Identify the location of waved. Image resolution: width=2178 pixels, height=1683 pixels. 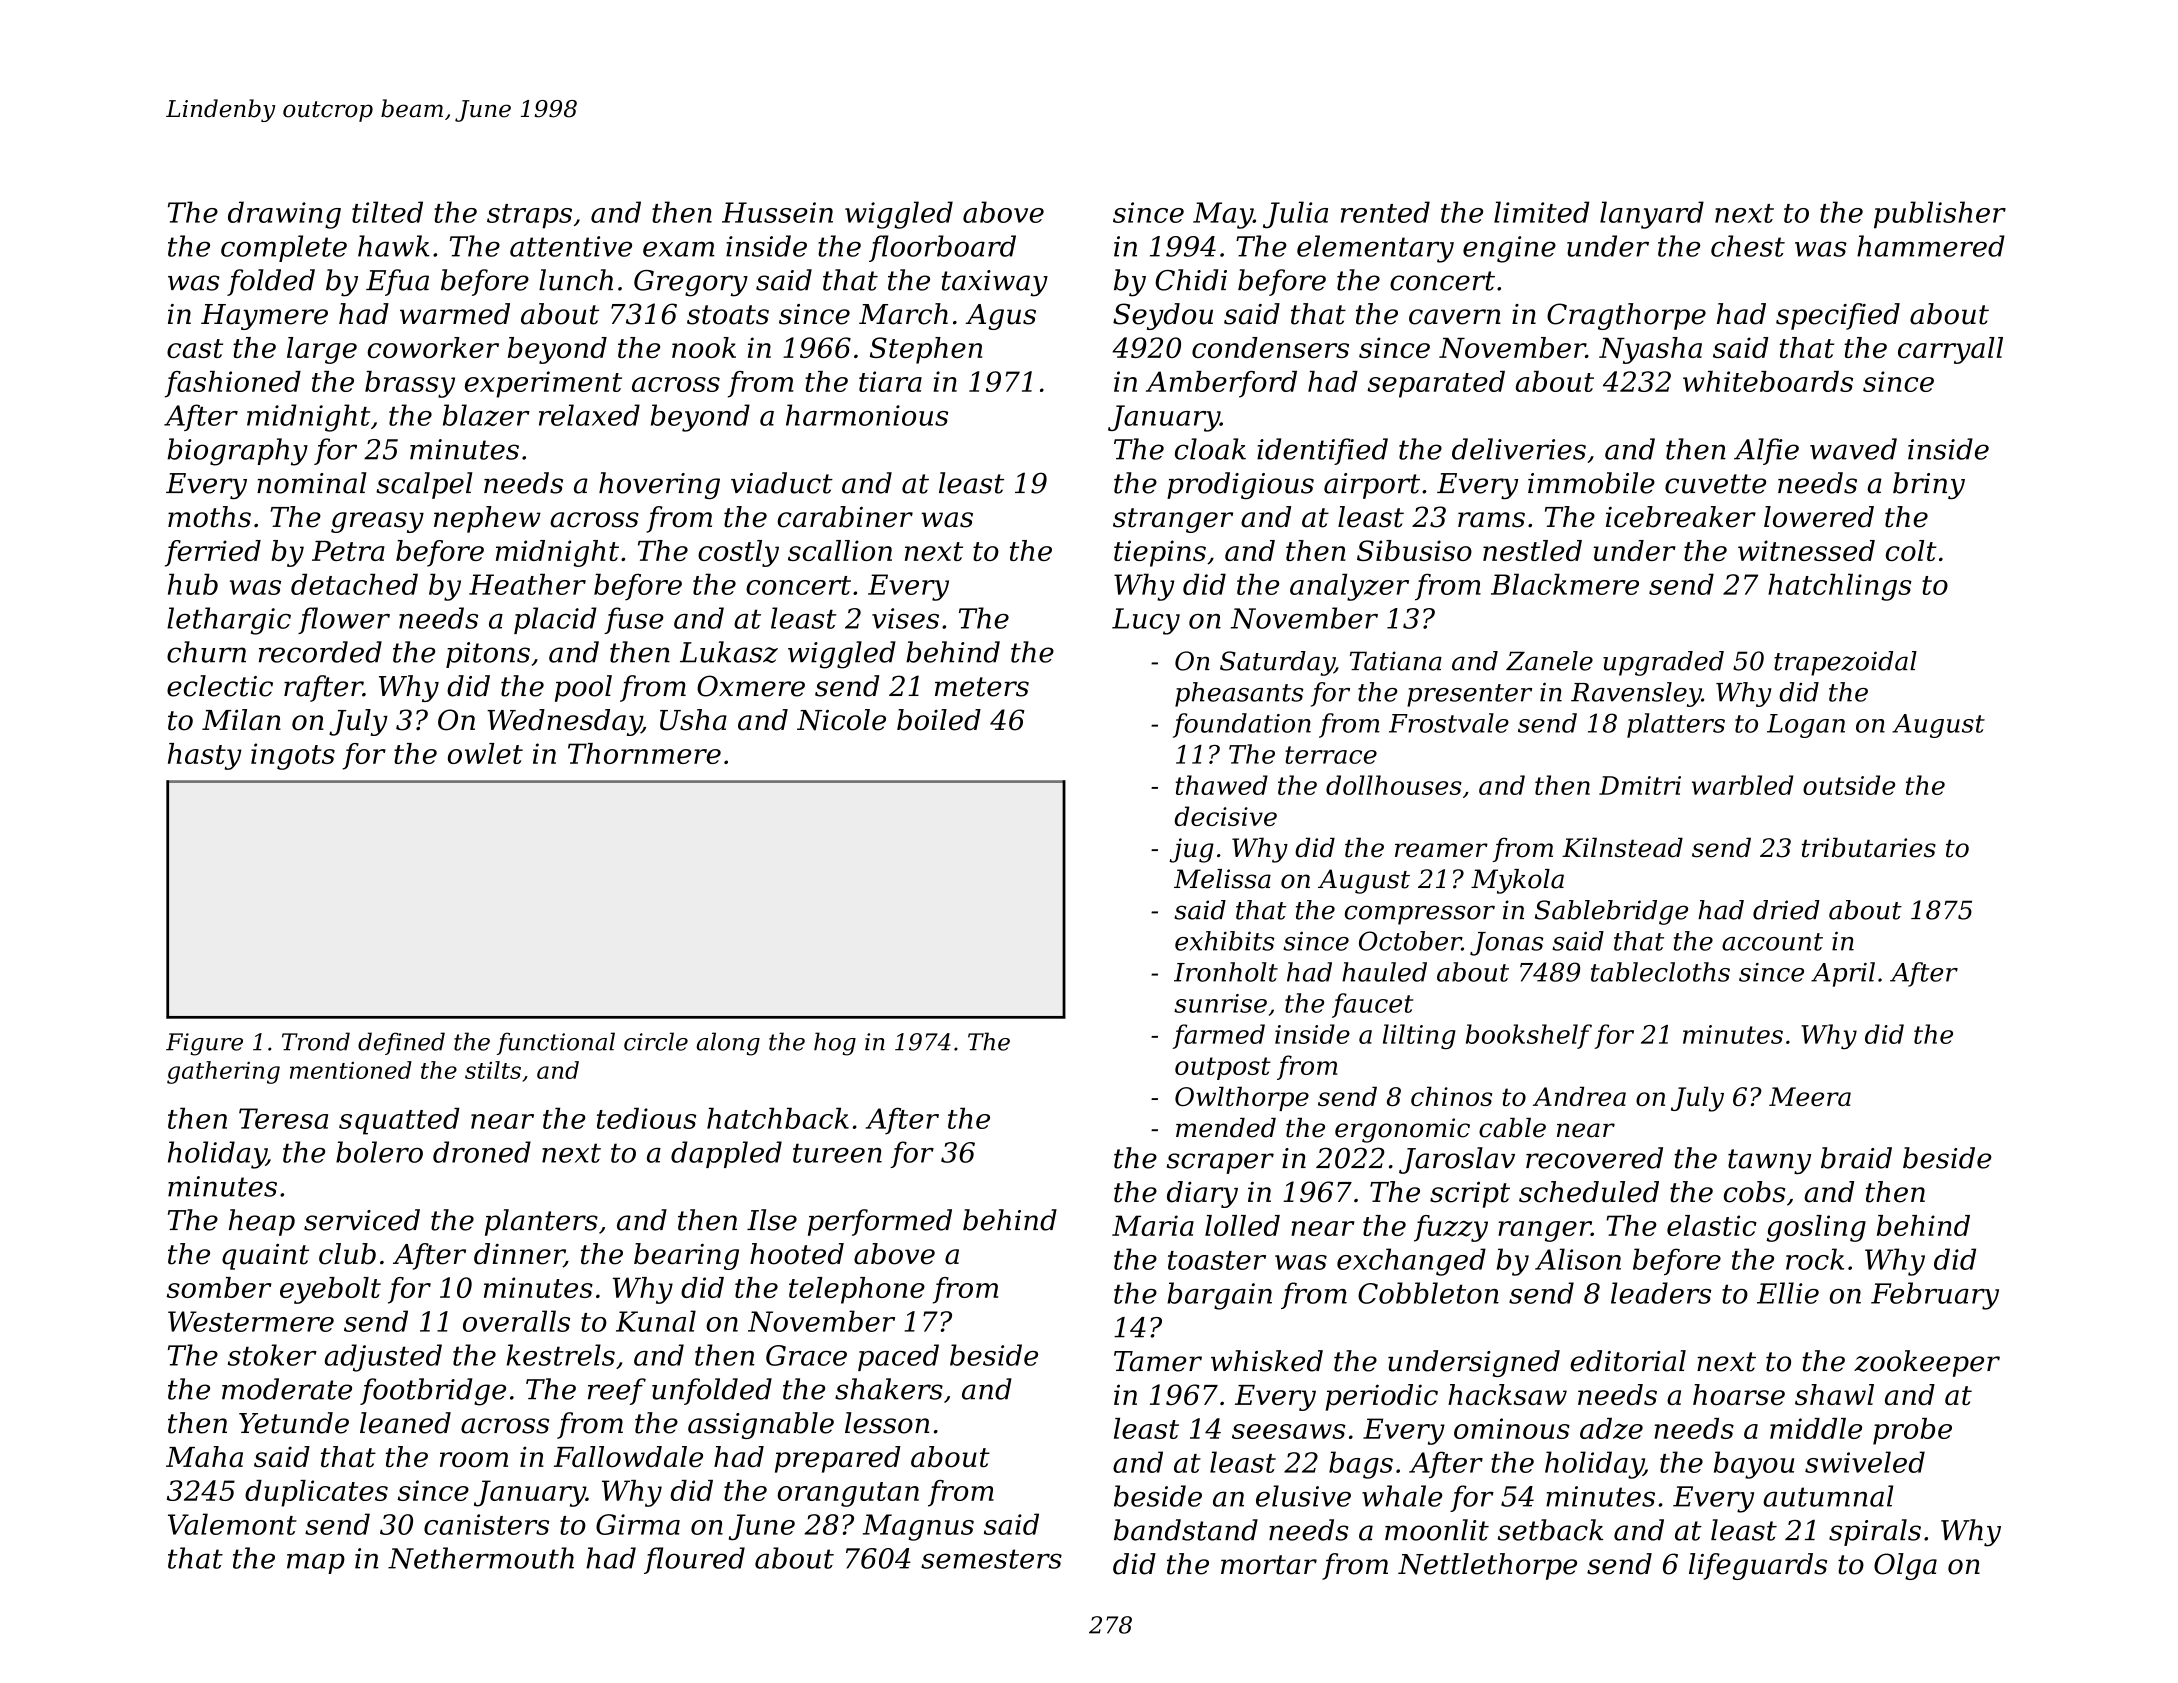
(1853, 449).
